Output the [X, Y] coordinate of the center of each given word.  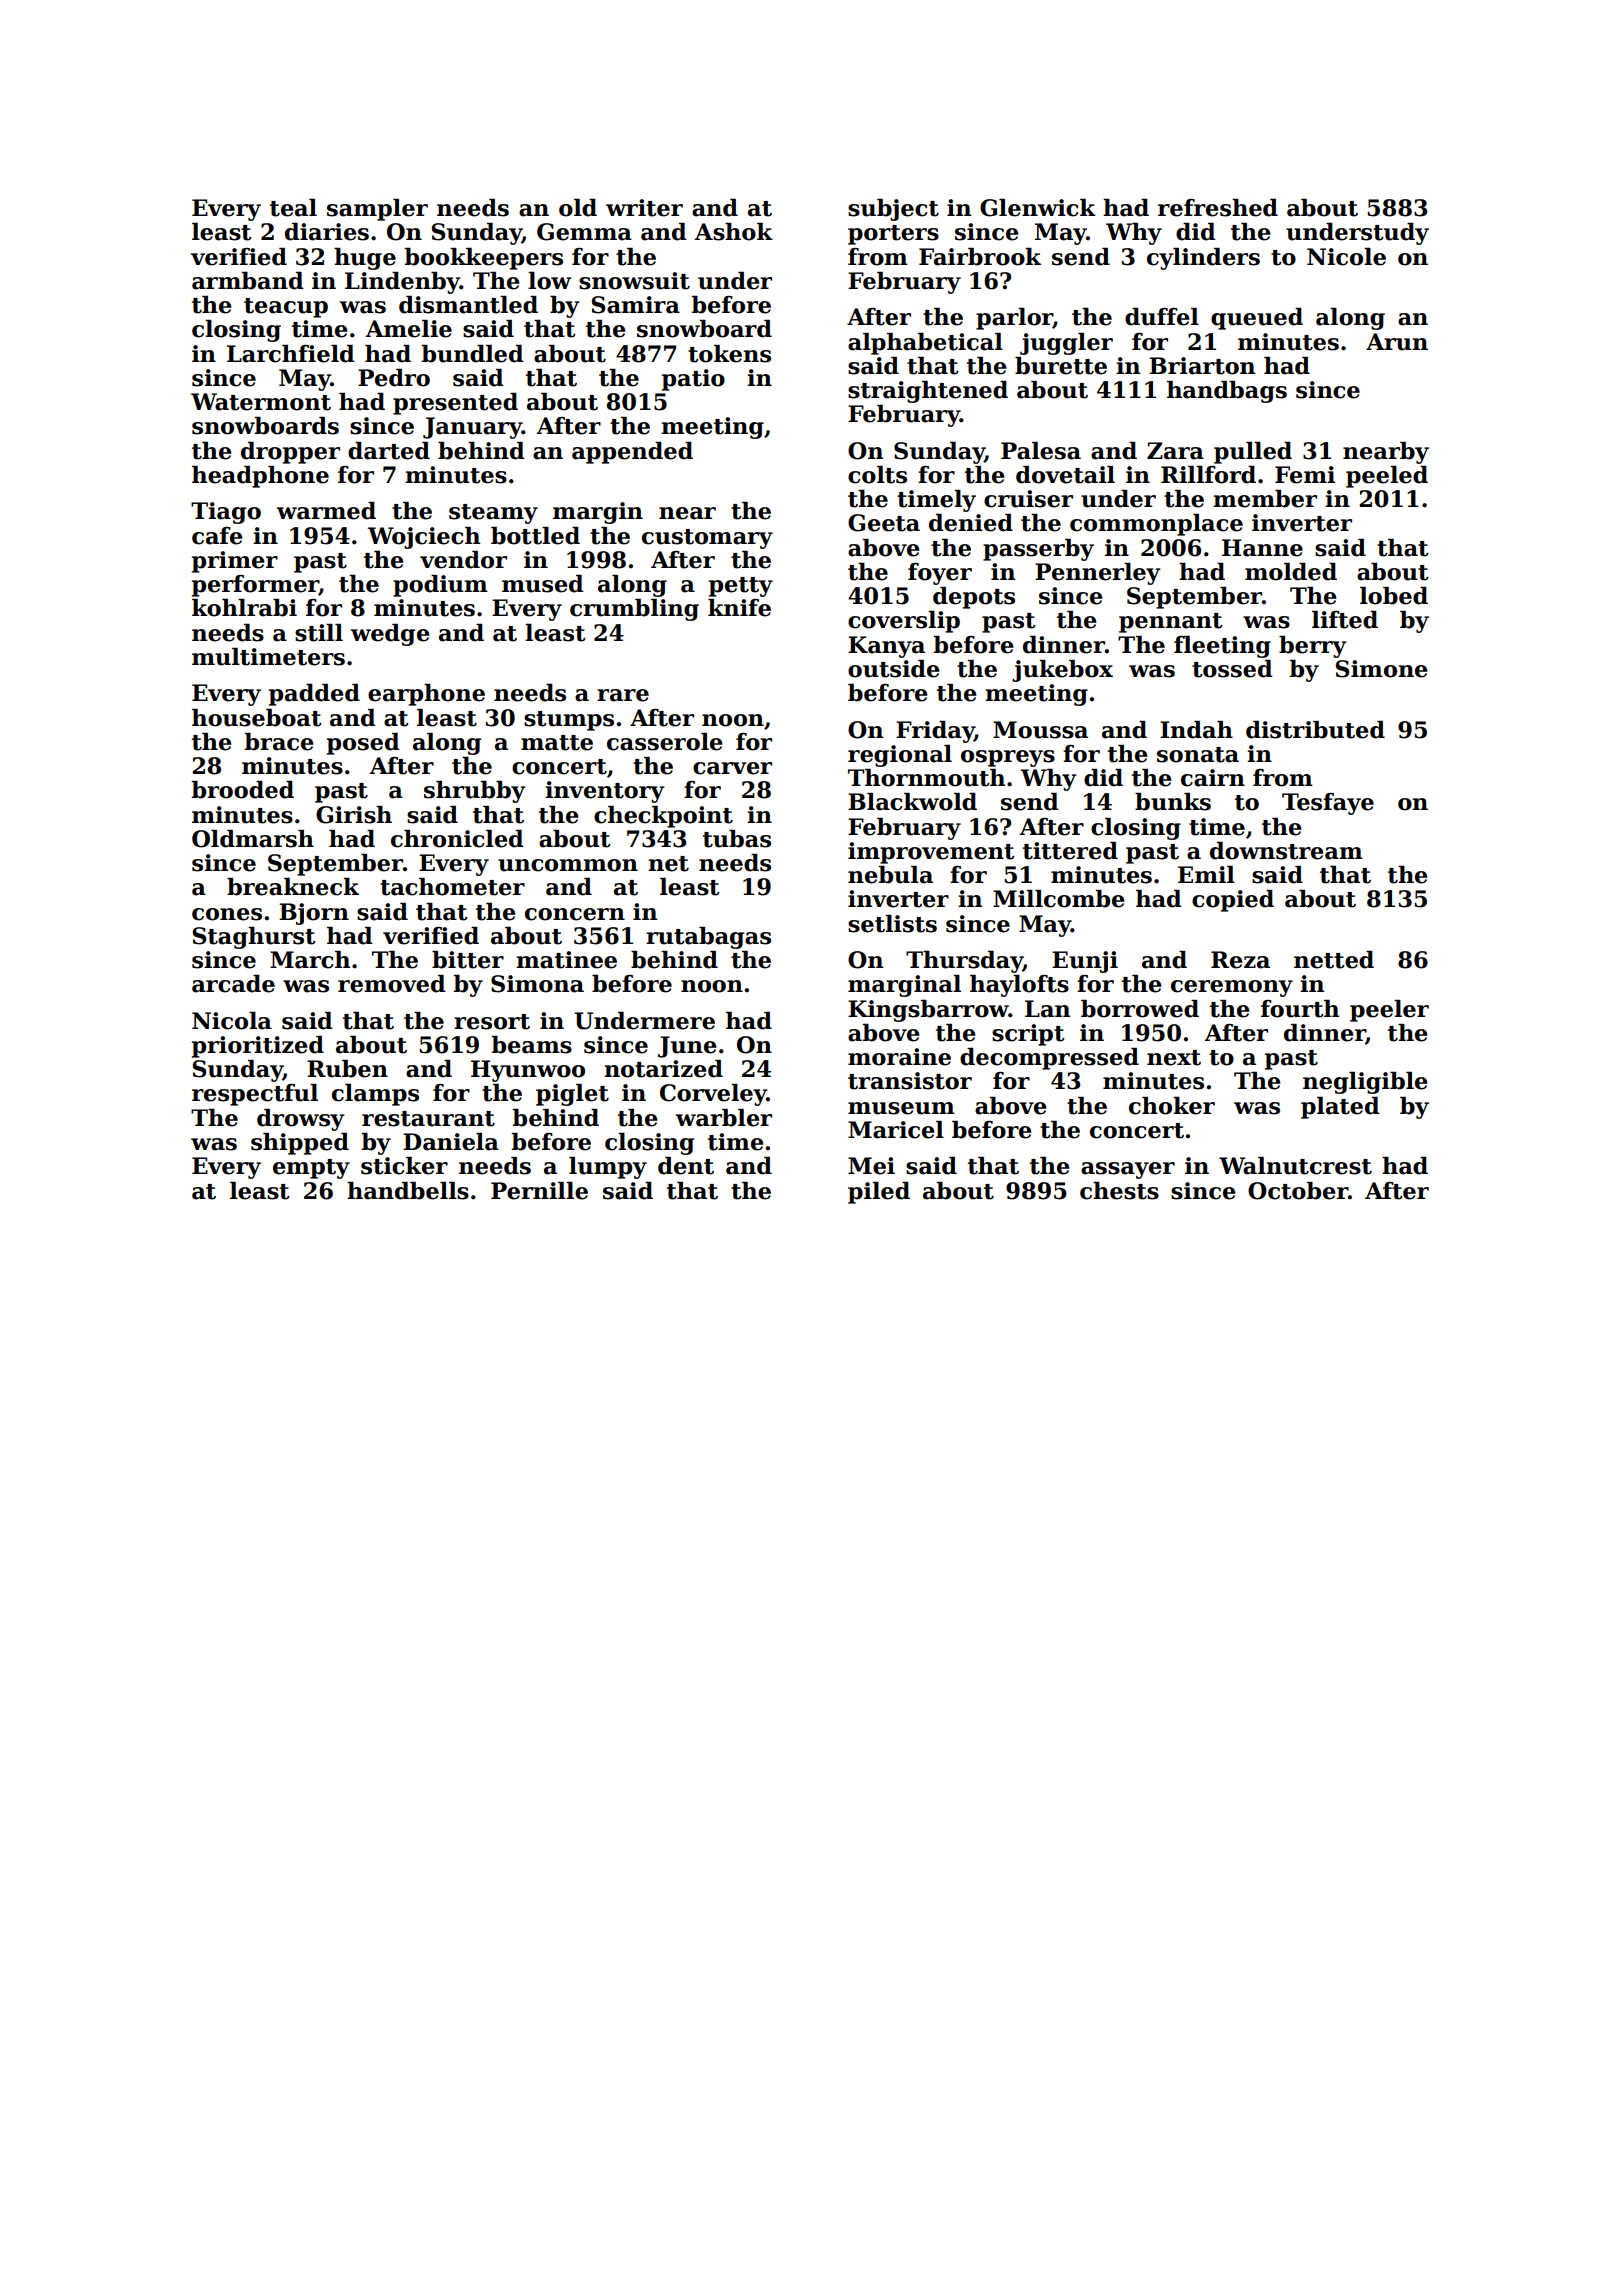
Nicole [1346, 257]
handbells [408, 1191]
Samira [635, 305]
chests [1119, 1191]
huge [365, 259]
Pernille [539, 1191]
